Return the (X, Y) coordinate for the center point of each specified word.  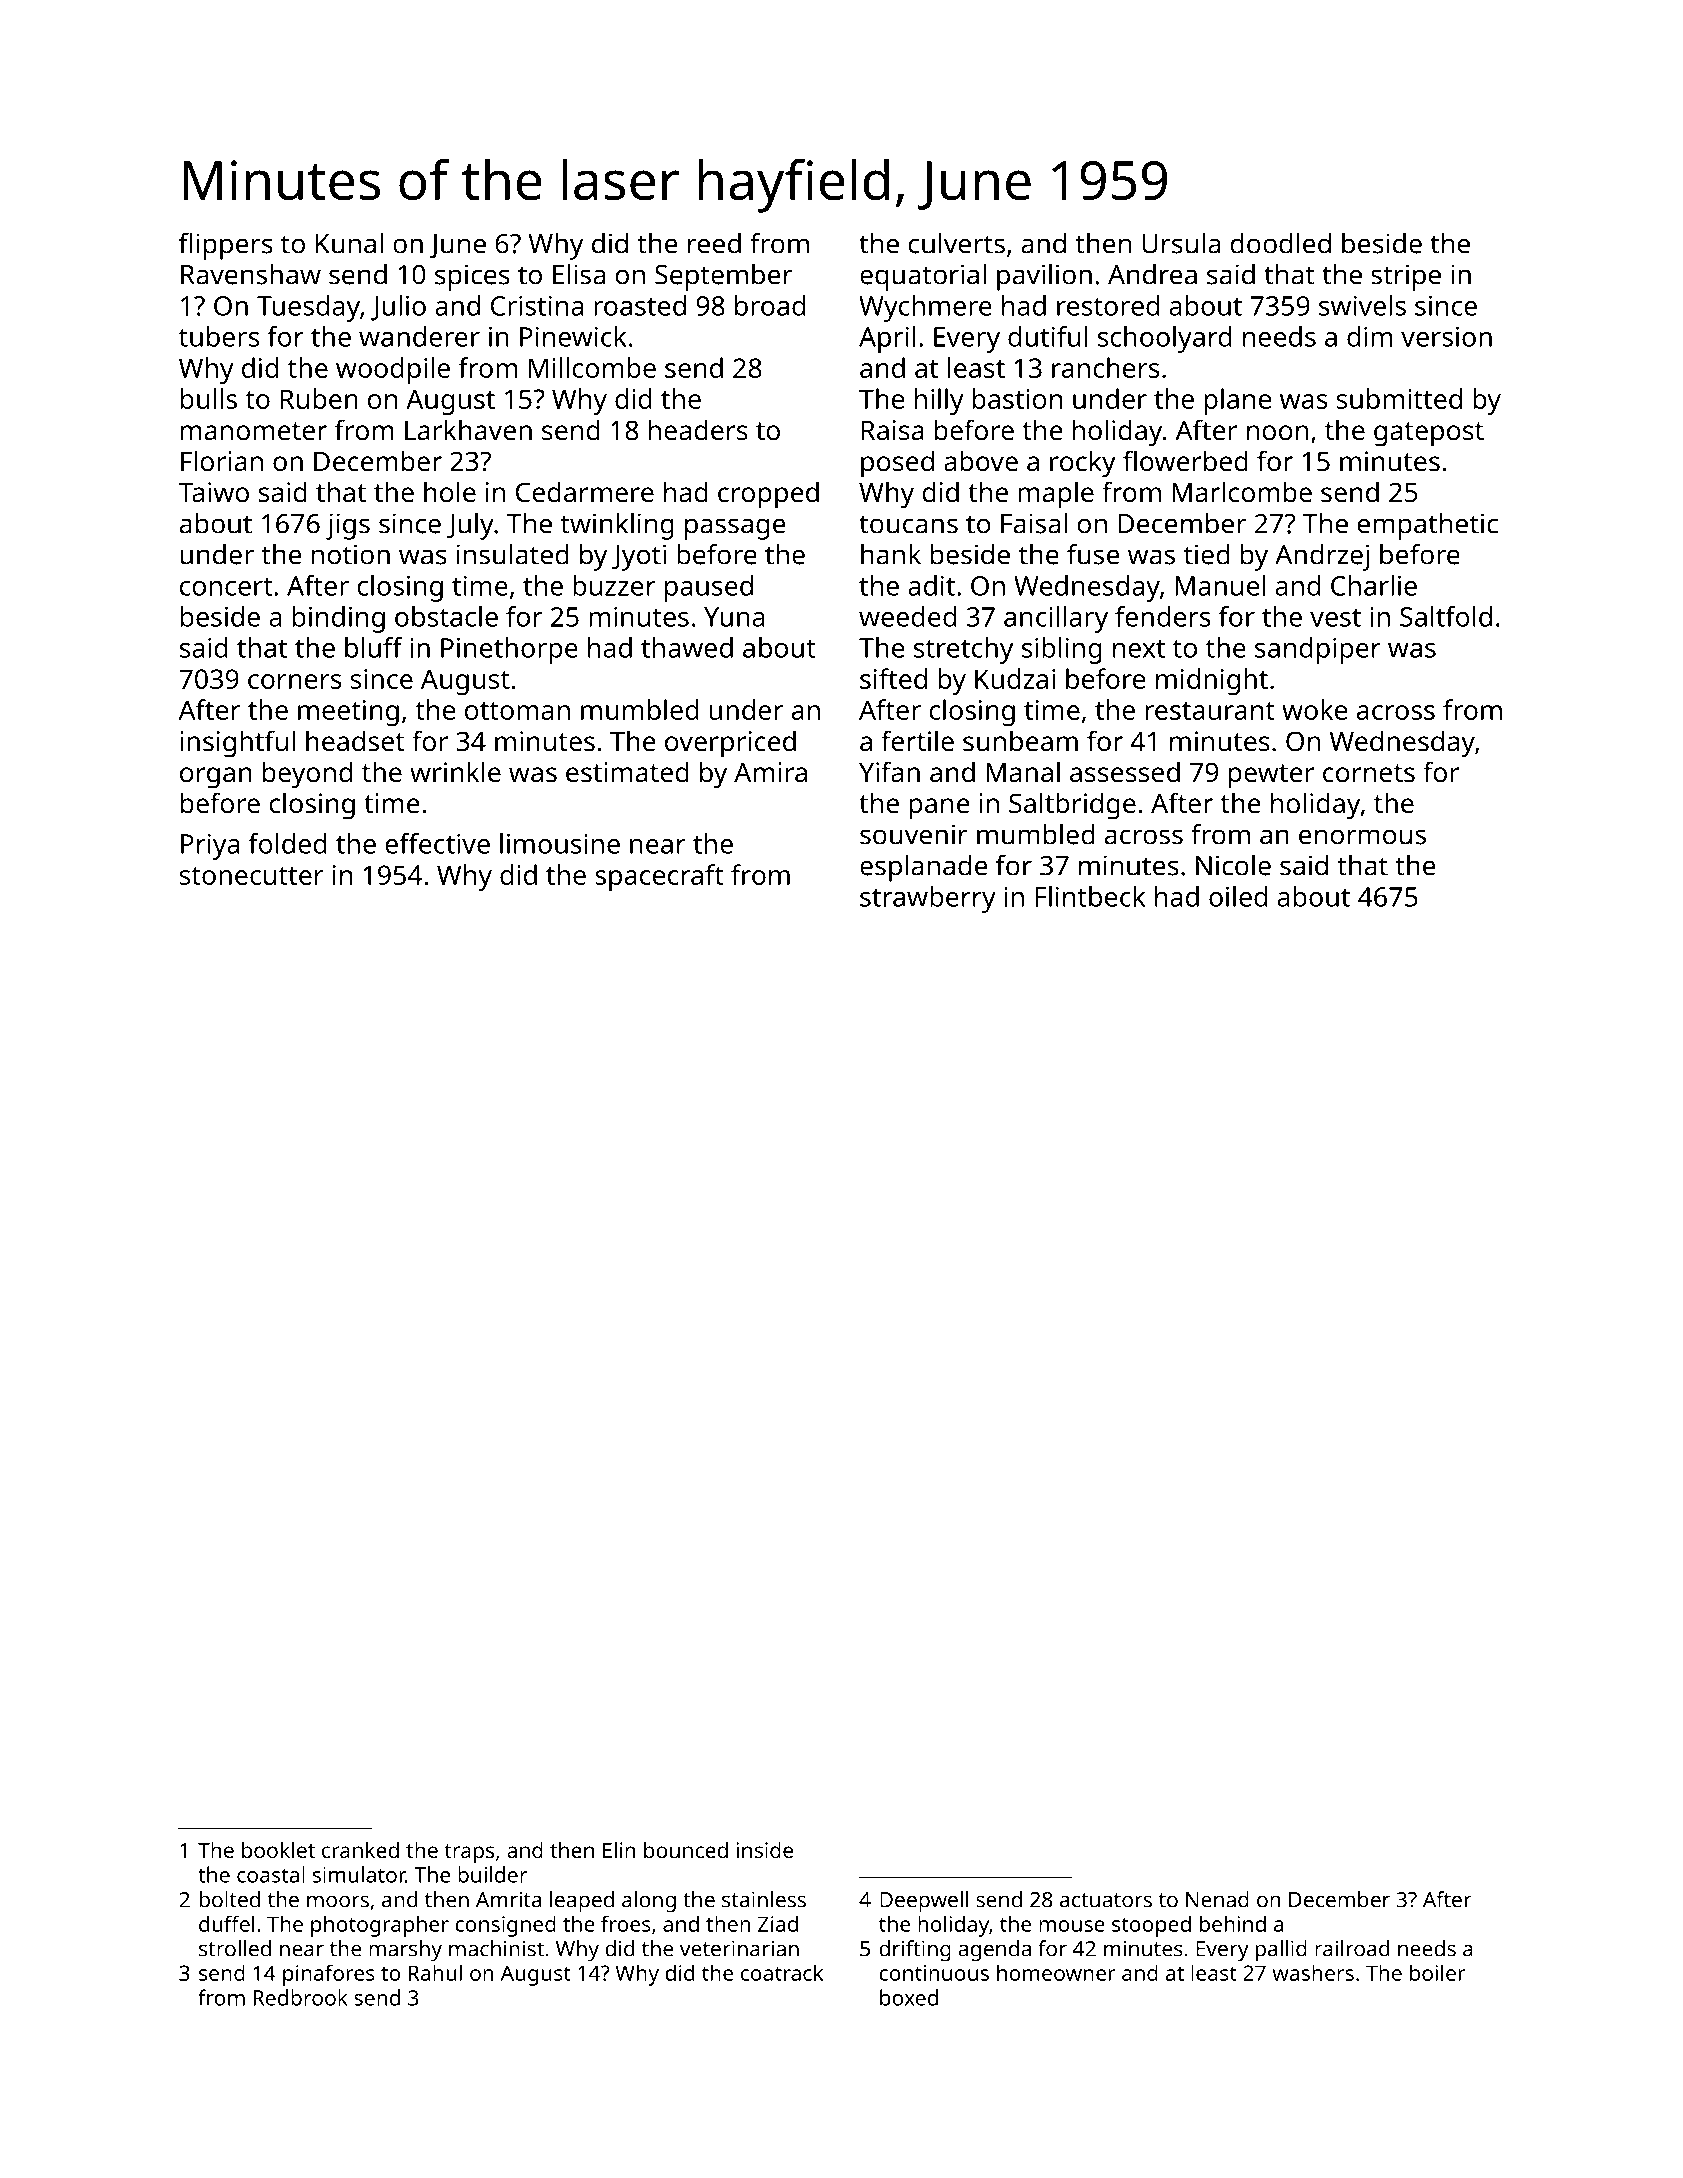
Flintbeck (1090, 896)
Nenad (1217, 1899)
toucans (908, 524)
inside (764, 1850)
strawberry (928, 899)
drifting (915, 1951)
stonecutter (252, 876)
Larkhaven (468, 429)
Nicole (1233, 865)
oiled (1238, 896)
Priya (210, 847)
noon (1277, 432)
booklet (278, 1850)
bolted (230, 1899)
